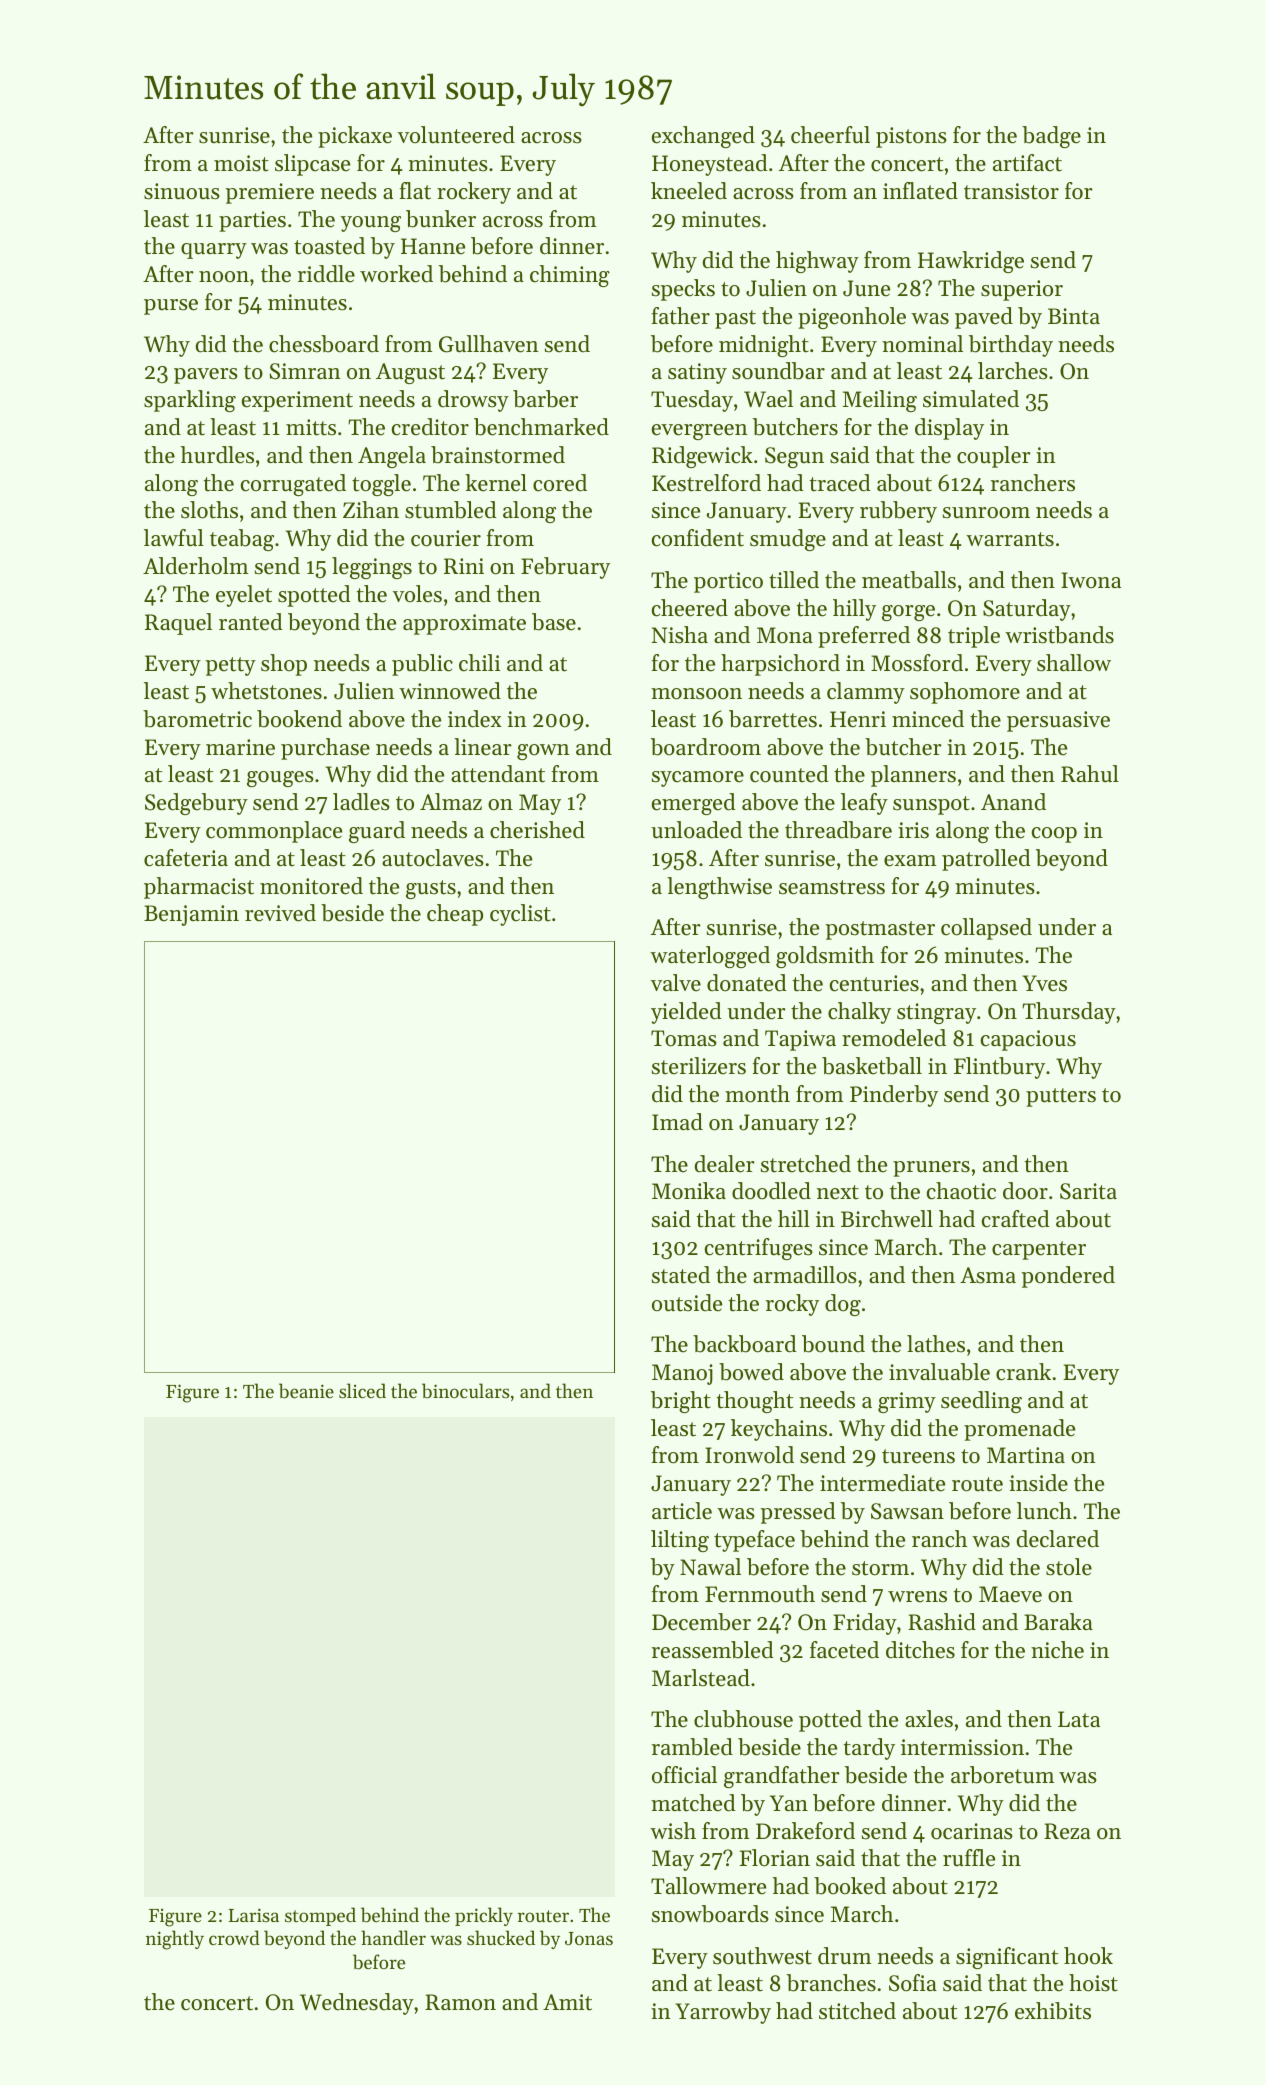 The width and height of the screenshot is (1266, 2085). I want to click on kneeled, so click(689, 191).
